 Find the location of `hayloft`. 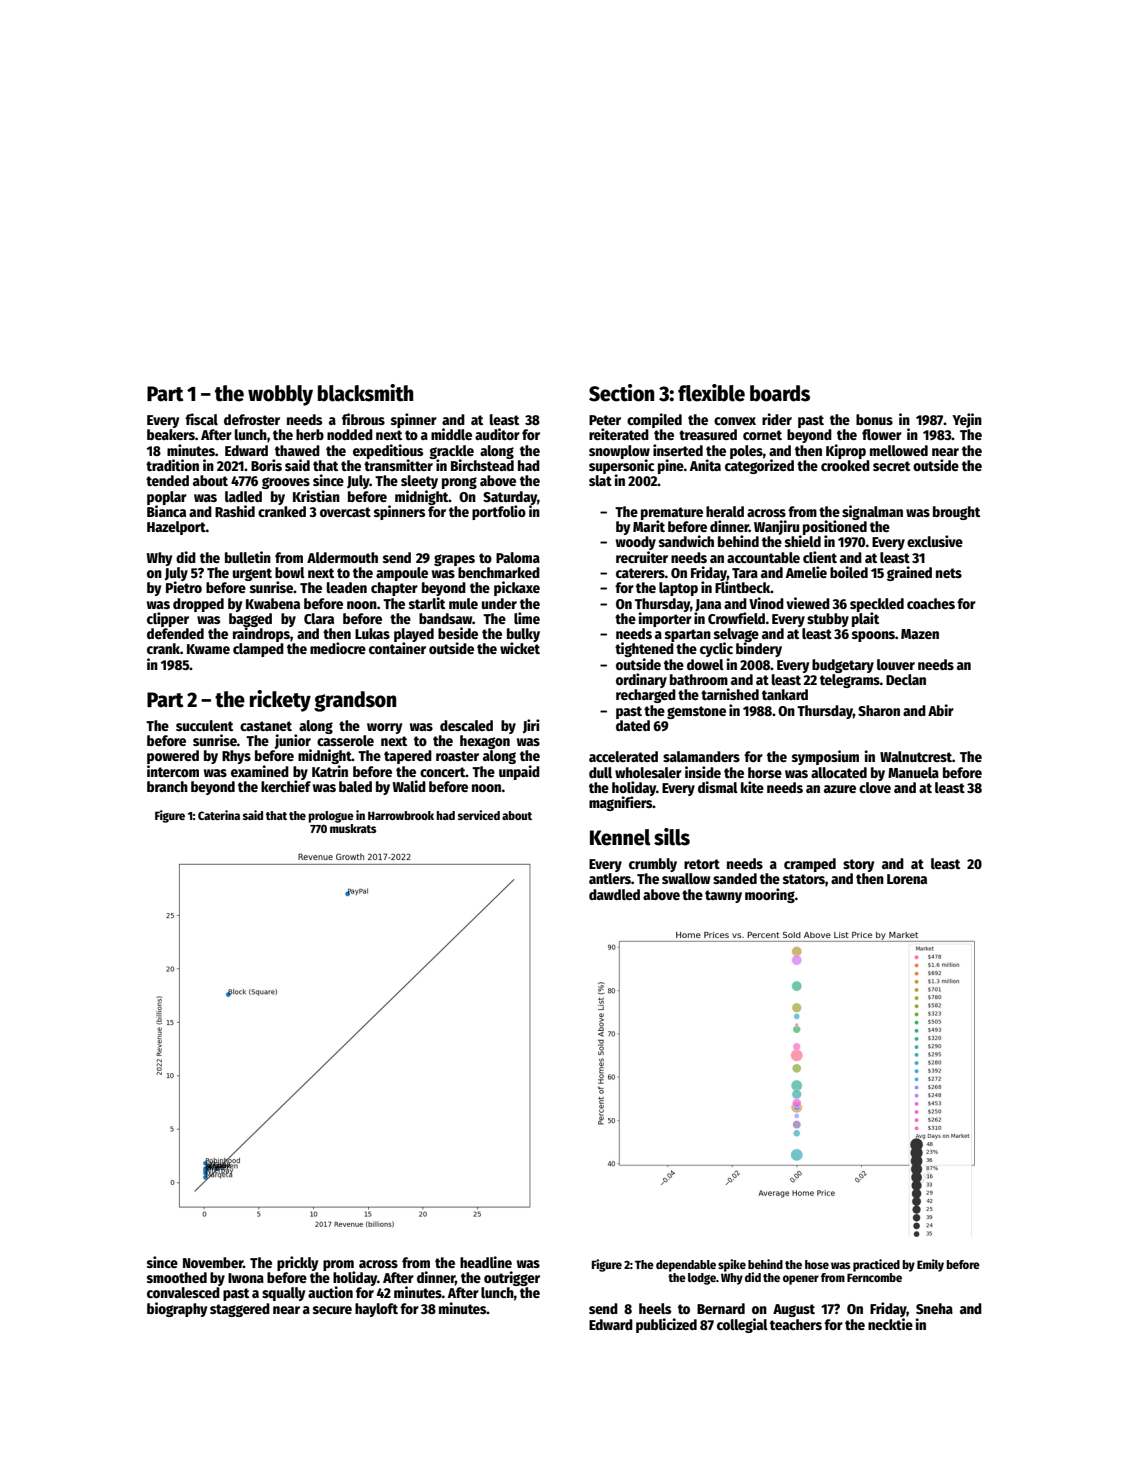

hayloft is located at coordinates (376, 1310).
